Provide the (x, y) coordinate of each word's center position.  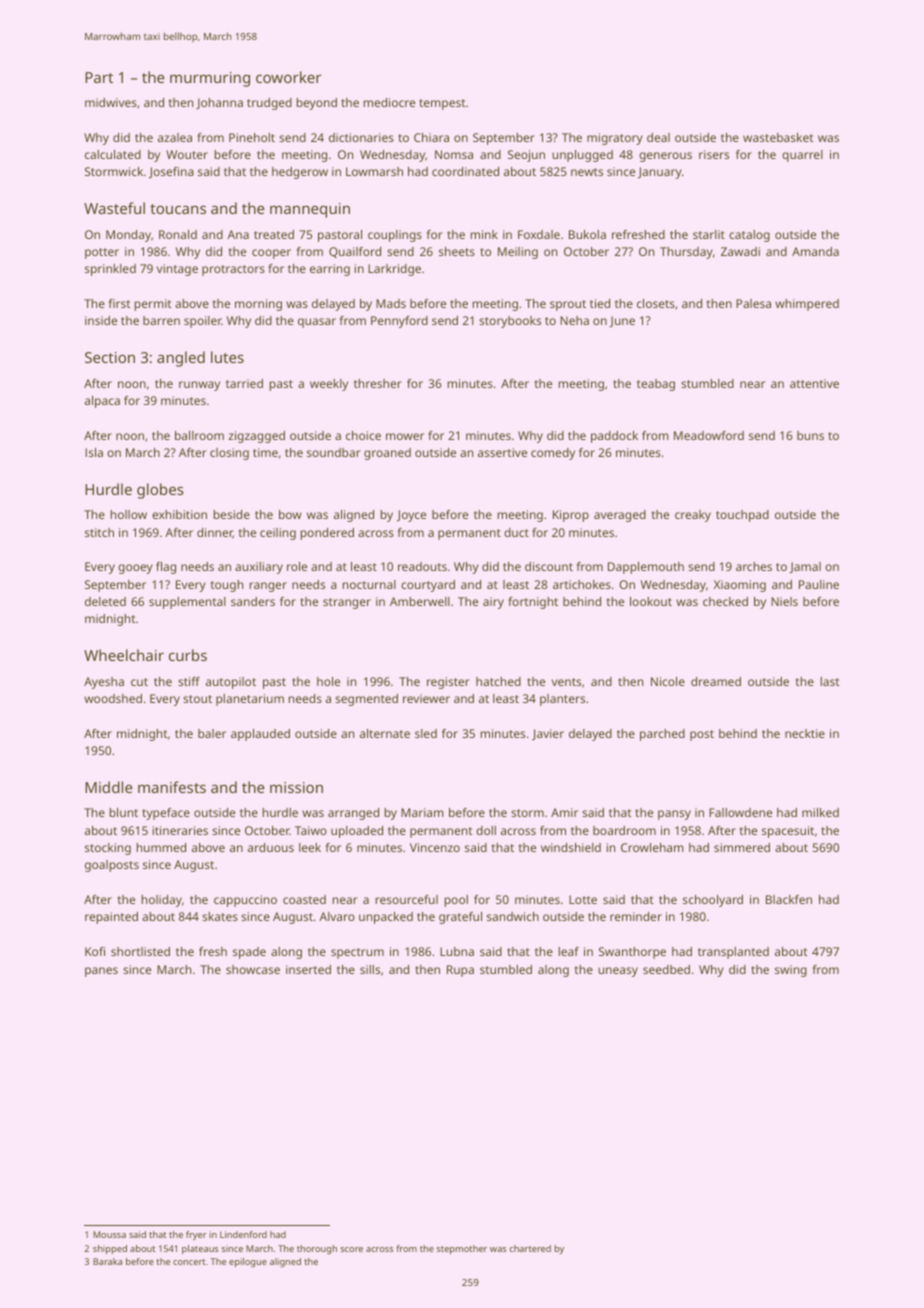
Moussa (109, 1234)
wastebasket (778, 137)
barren (161, 320)
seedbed (666, 969)
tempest (442, 104)
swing (791, 971)
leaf (569, 951)
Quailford (355, 252)
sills (370, 969)
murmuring (210, 79)
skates (220, 916)
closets (656, 303)
